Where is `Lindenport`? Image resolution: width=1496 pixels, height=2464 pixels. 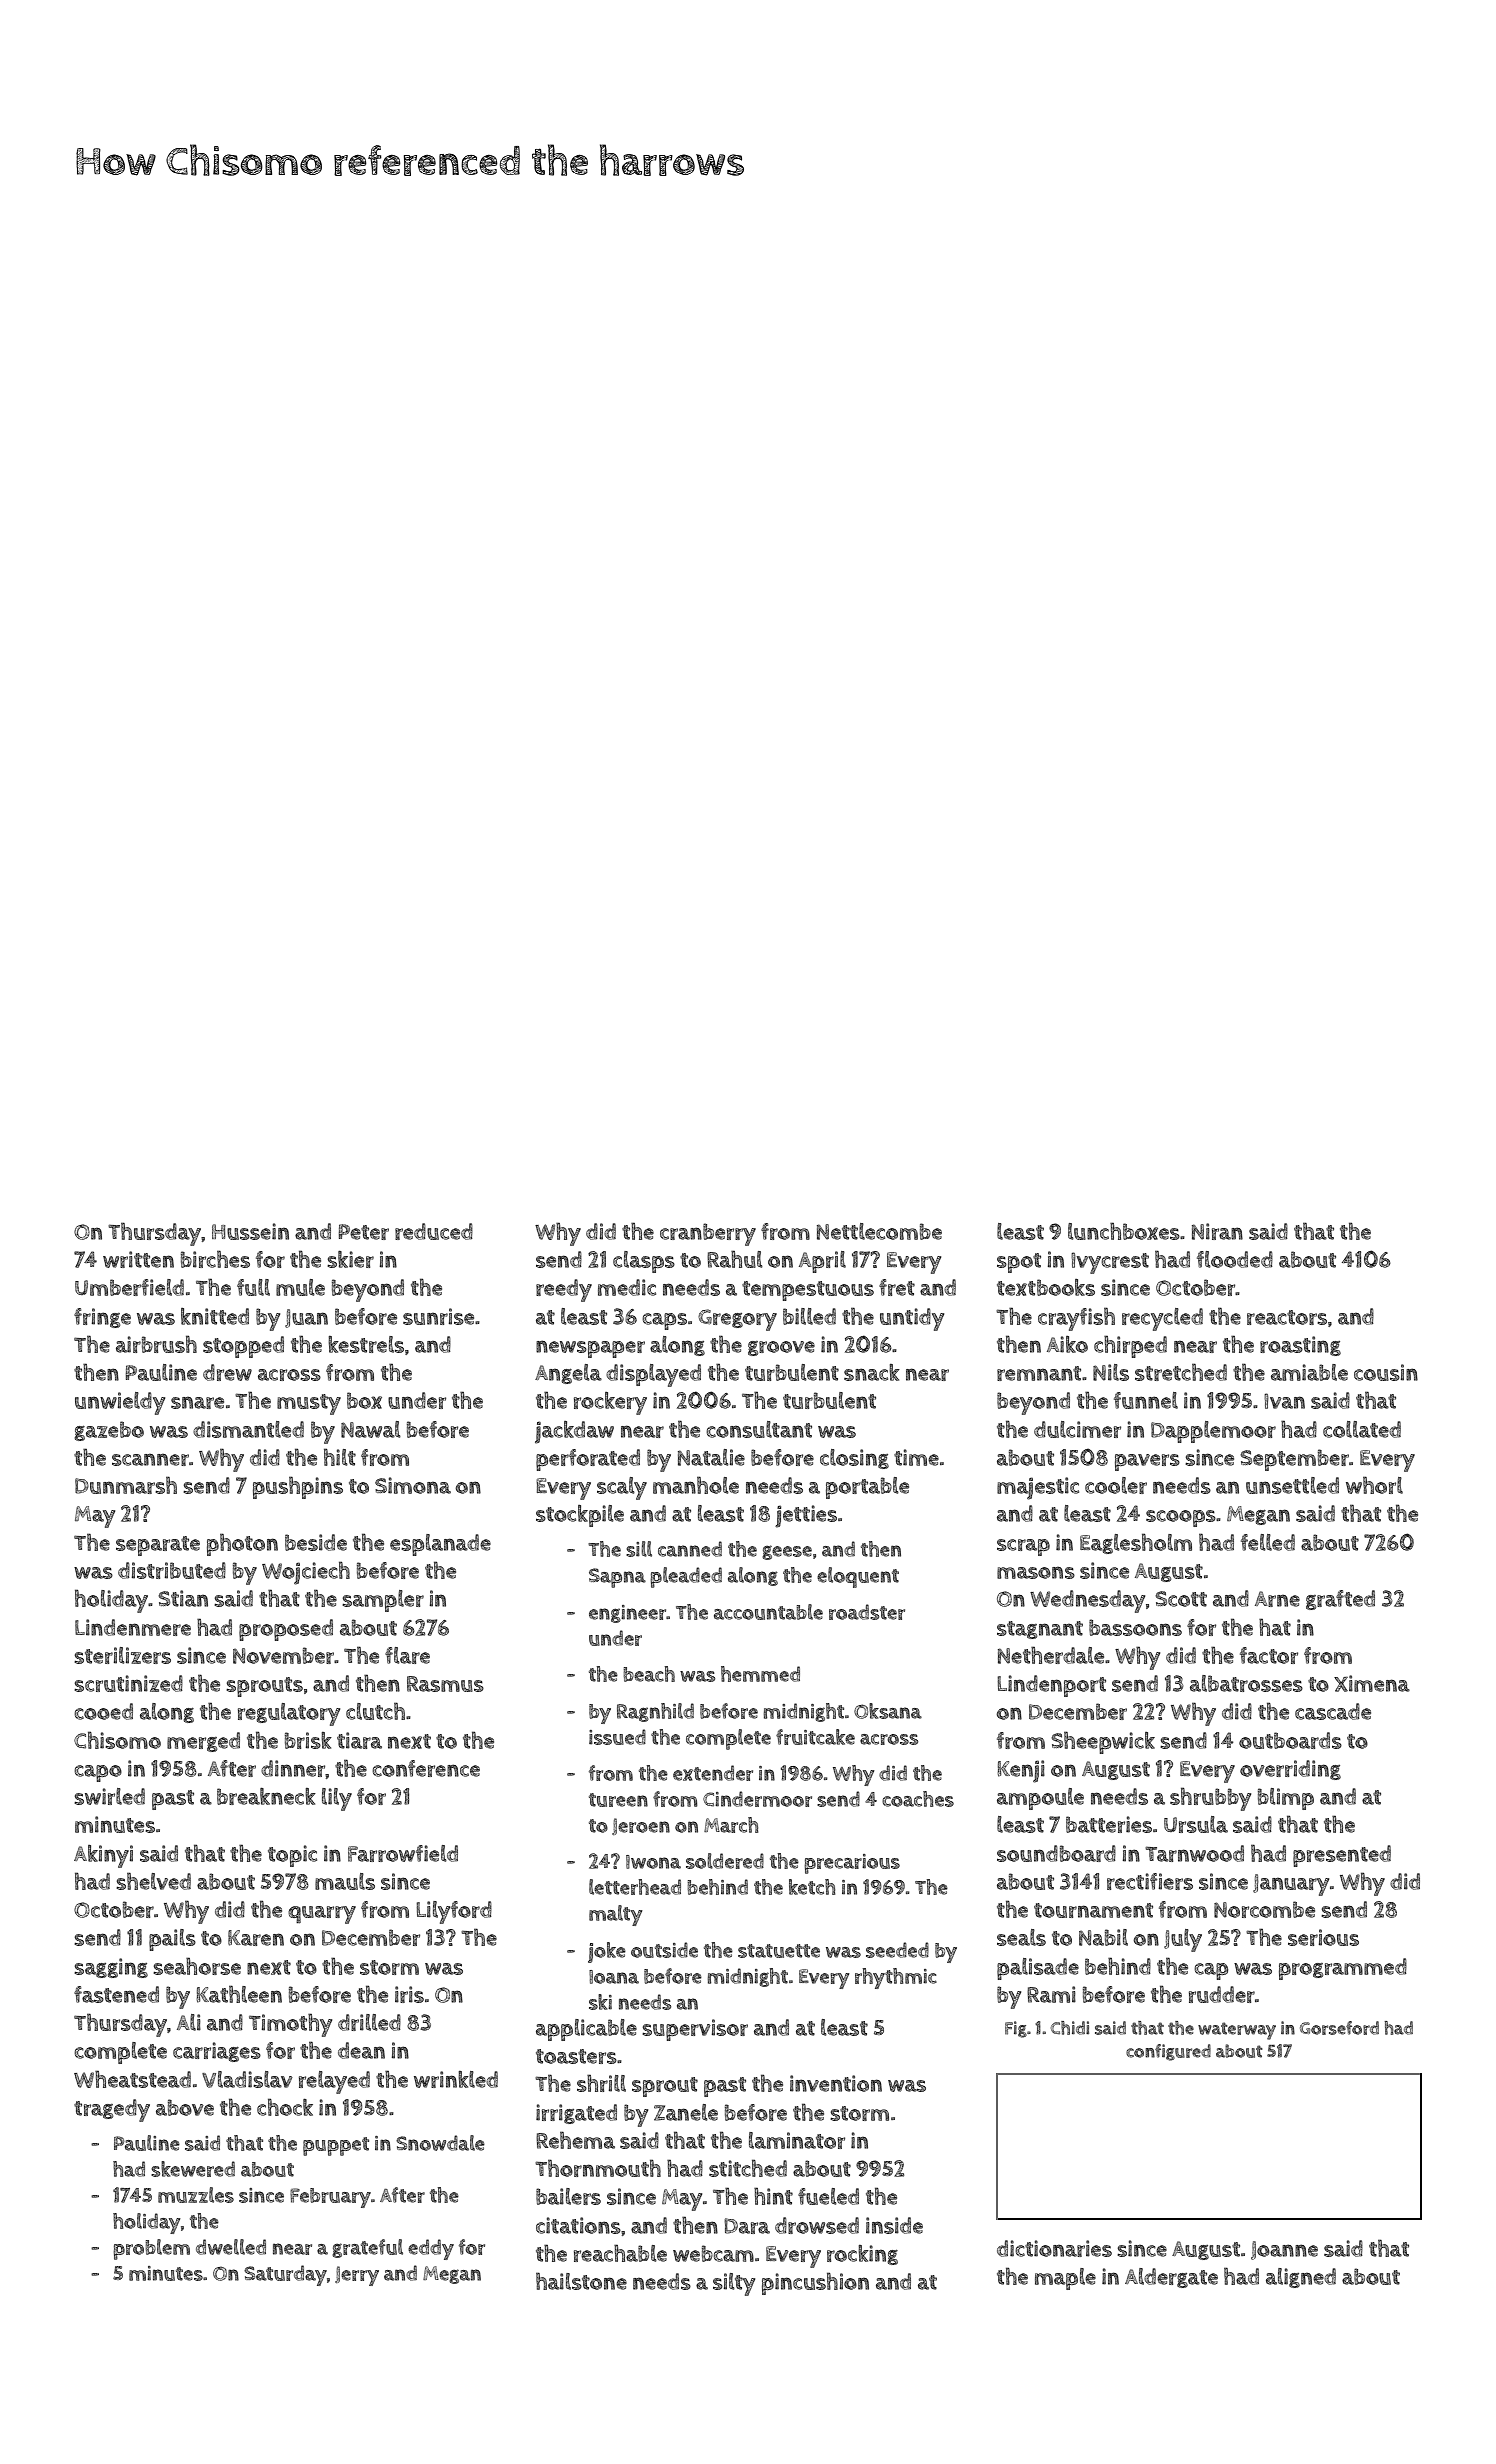 Lindenport is located at coordinates (1051, 1686).
